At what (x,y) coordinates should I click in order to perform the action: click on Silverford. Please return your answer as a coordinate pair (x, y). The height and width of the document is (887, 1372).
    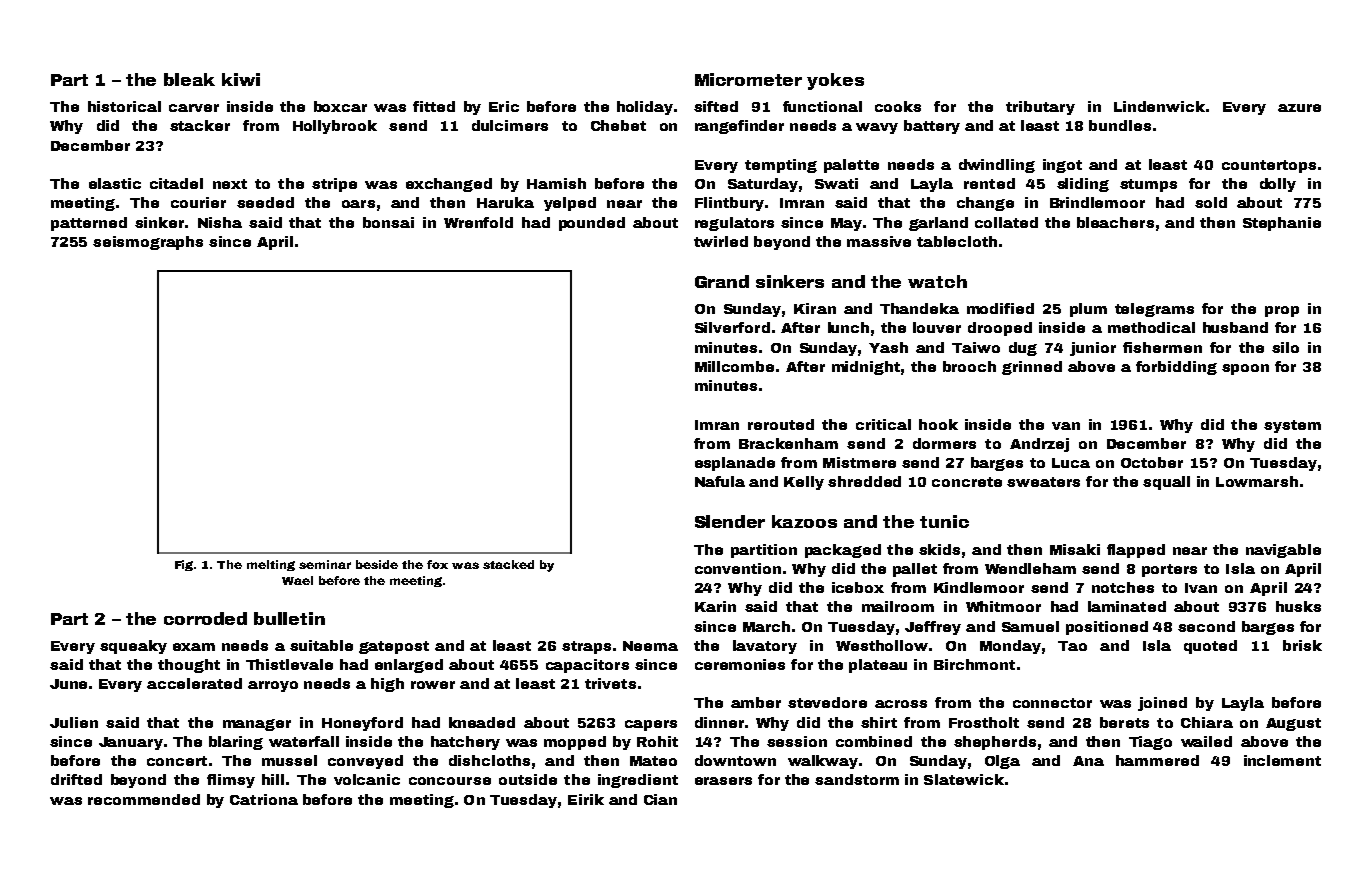
    Looking at the image, I should click on (732, 327).
